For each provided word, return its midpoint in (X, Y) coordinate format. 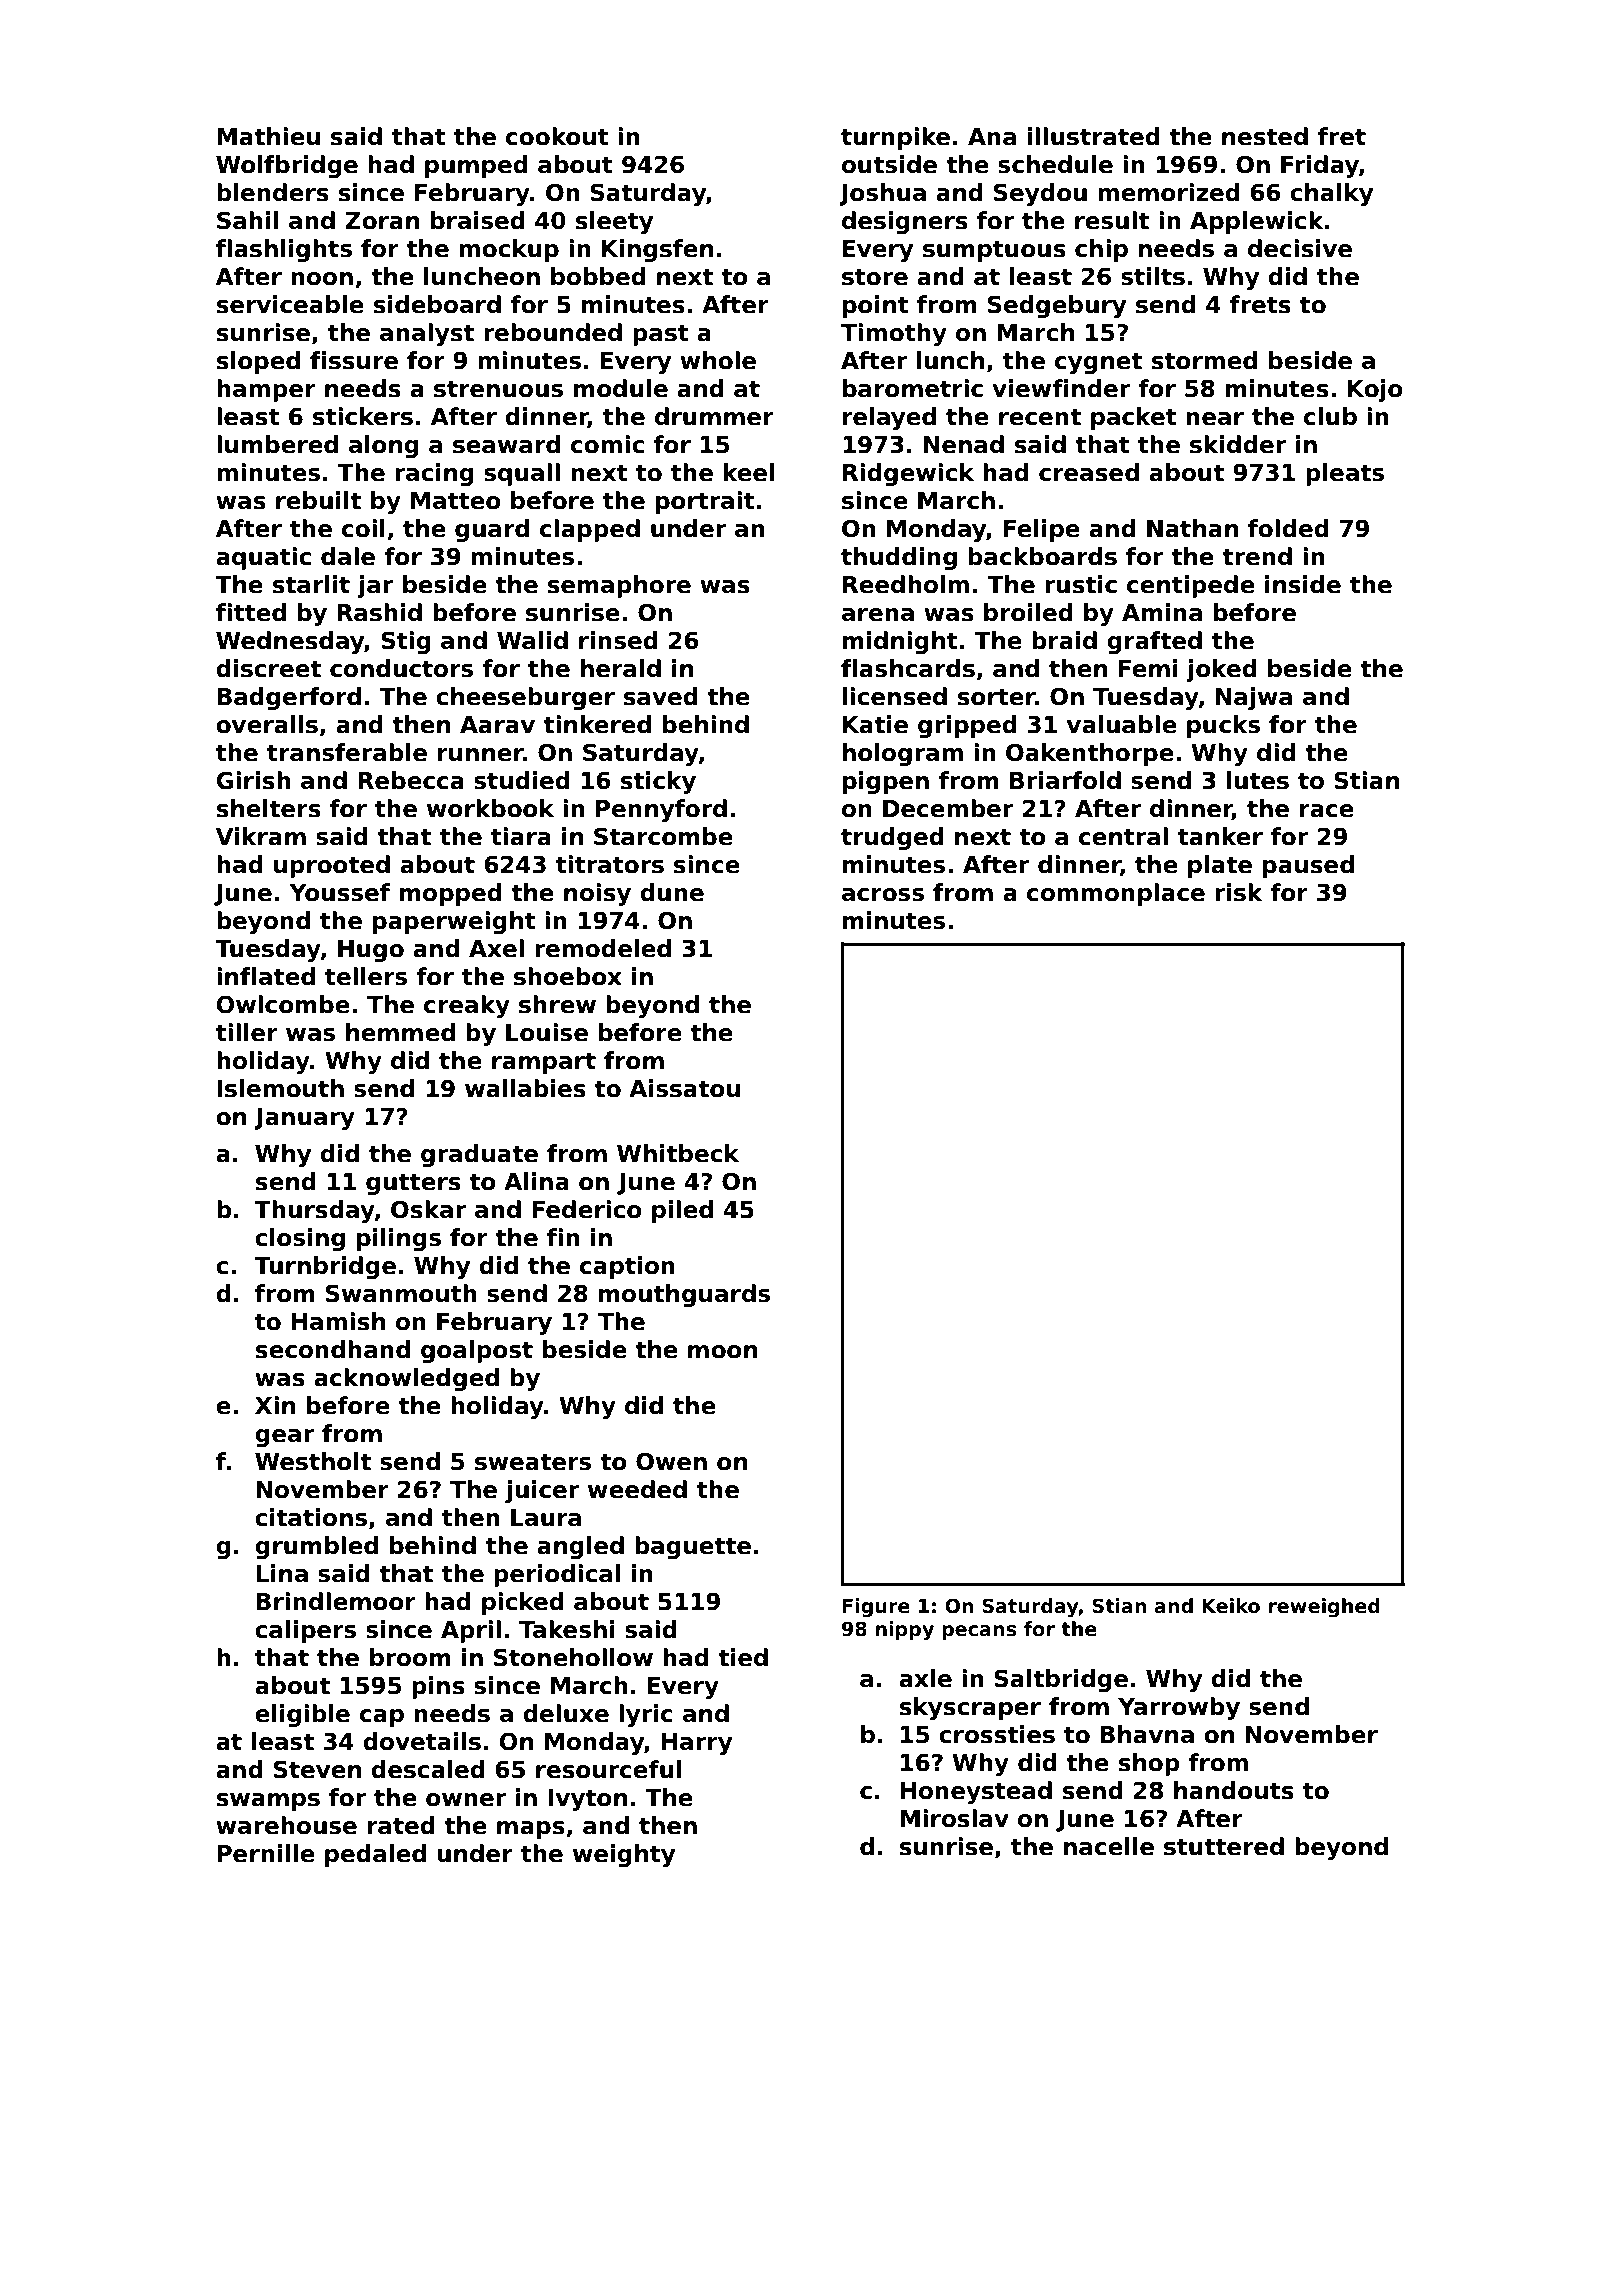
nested (1265, 136)
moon (722, 1352)
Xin (275, 1405)
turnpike (895, 138)
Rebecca (411, 780)
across (883, 895)
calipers (305, 1631)
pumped (476, 166)
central (1123, 836)
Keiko (1231, 1606)
